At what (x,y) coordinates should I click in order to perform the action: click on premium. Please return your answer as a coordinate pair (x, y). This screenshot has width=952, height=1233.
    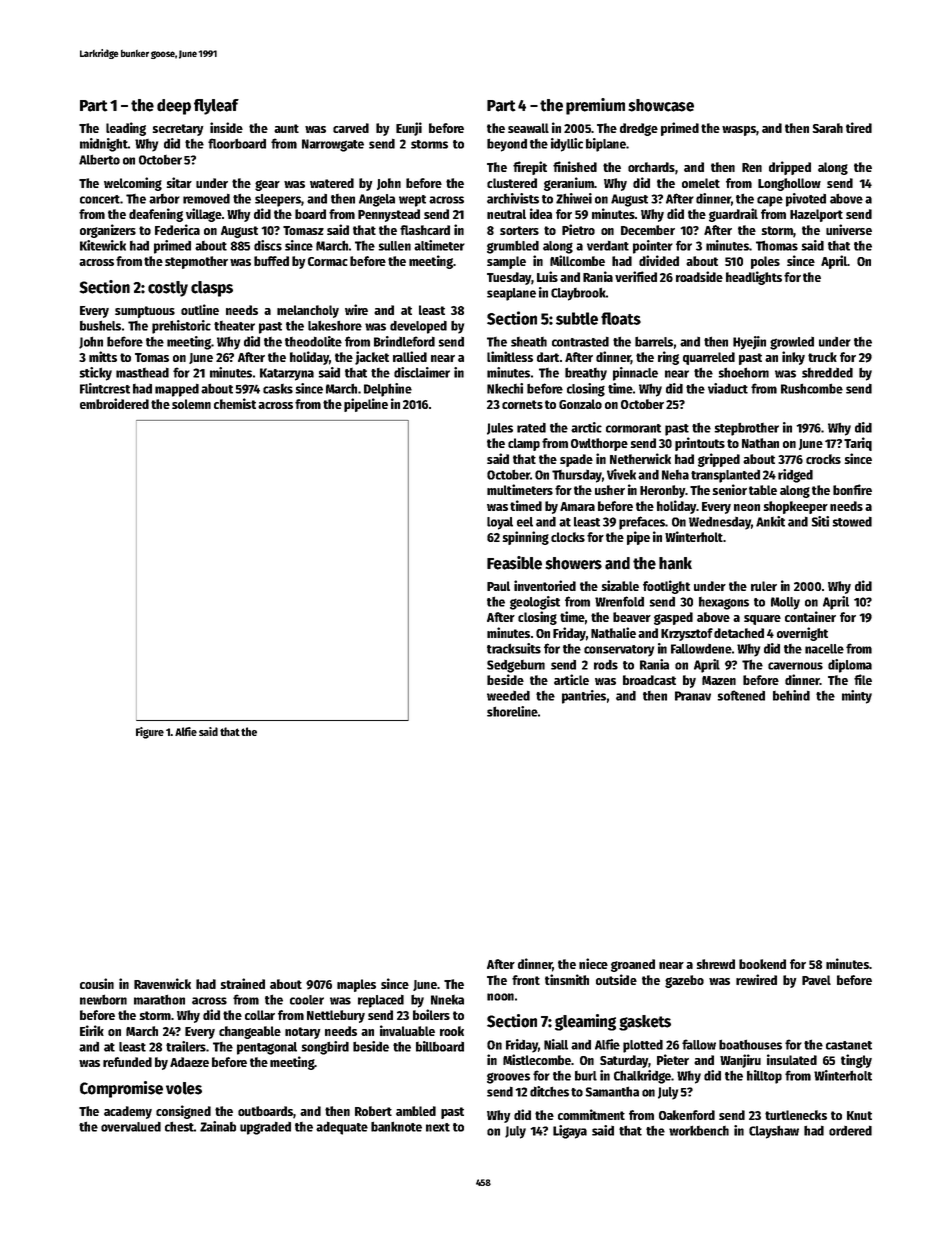
    Looking at the image, I should click on (595, 106).
